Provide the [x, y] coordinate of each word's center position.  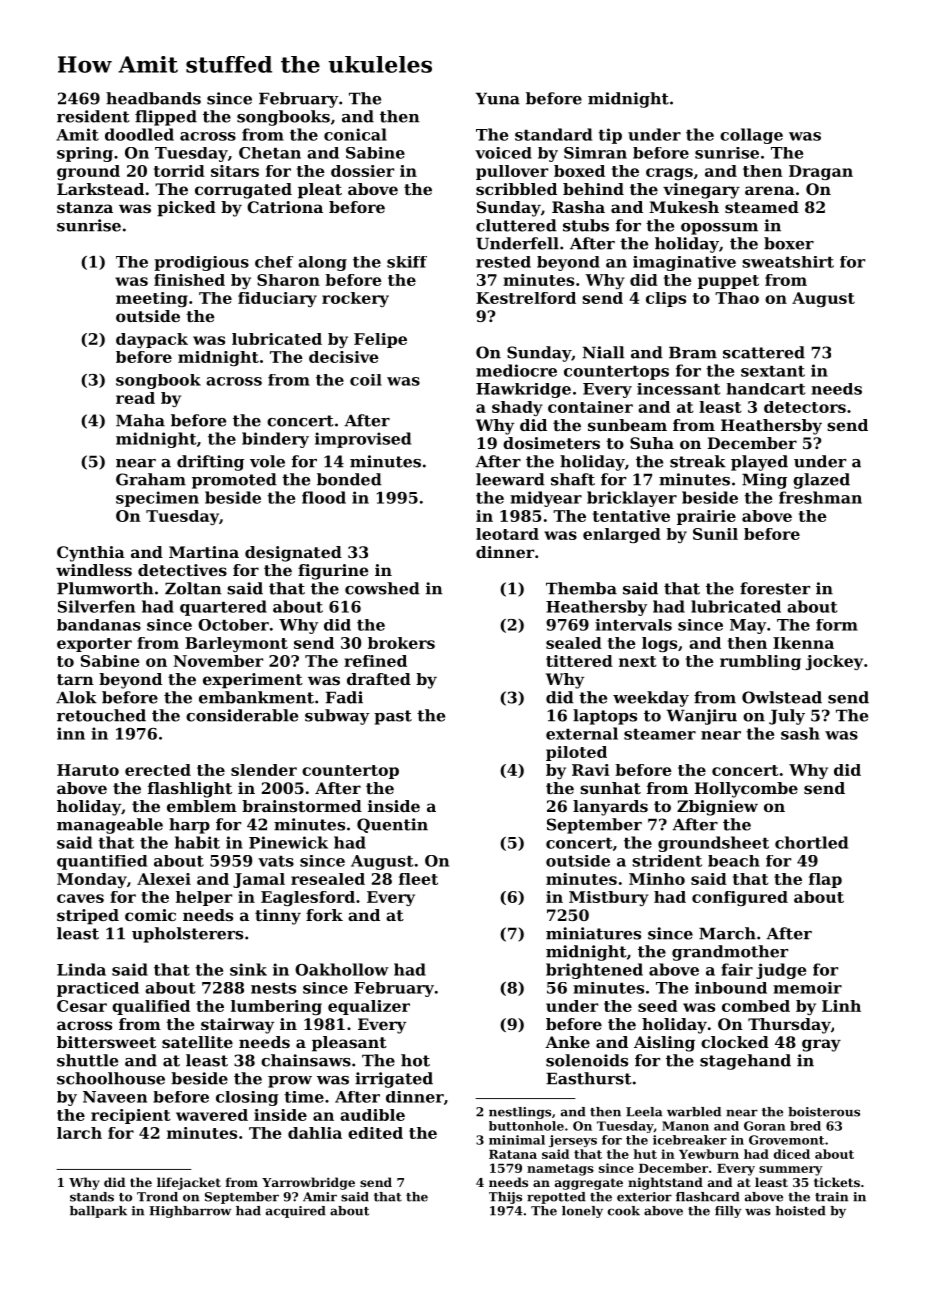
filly [728, 1212]
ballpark [98, 1212]
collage [751, 136]
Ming [764, 481]
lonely [582, 1212]
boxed [579, 171]
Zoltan [193, 588]
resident [93, 116]
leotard [507, 534]
